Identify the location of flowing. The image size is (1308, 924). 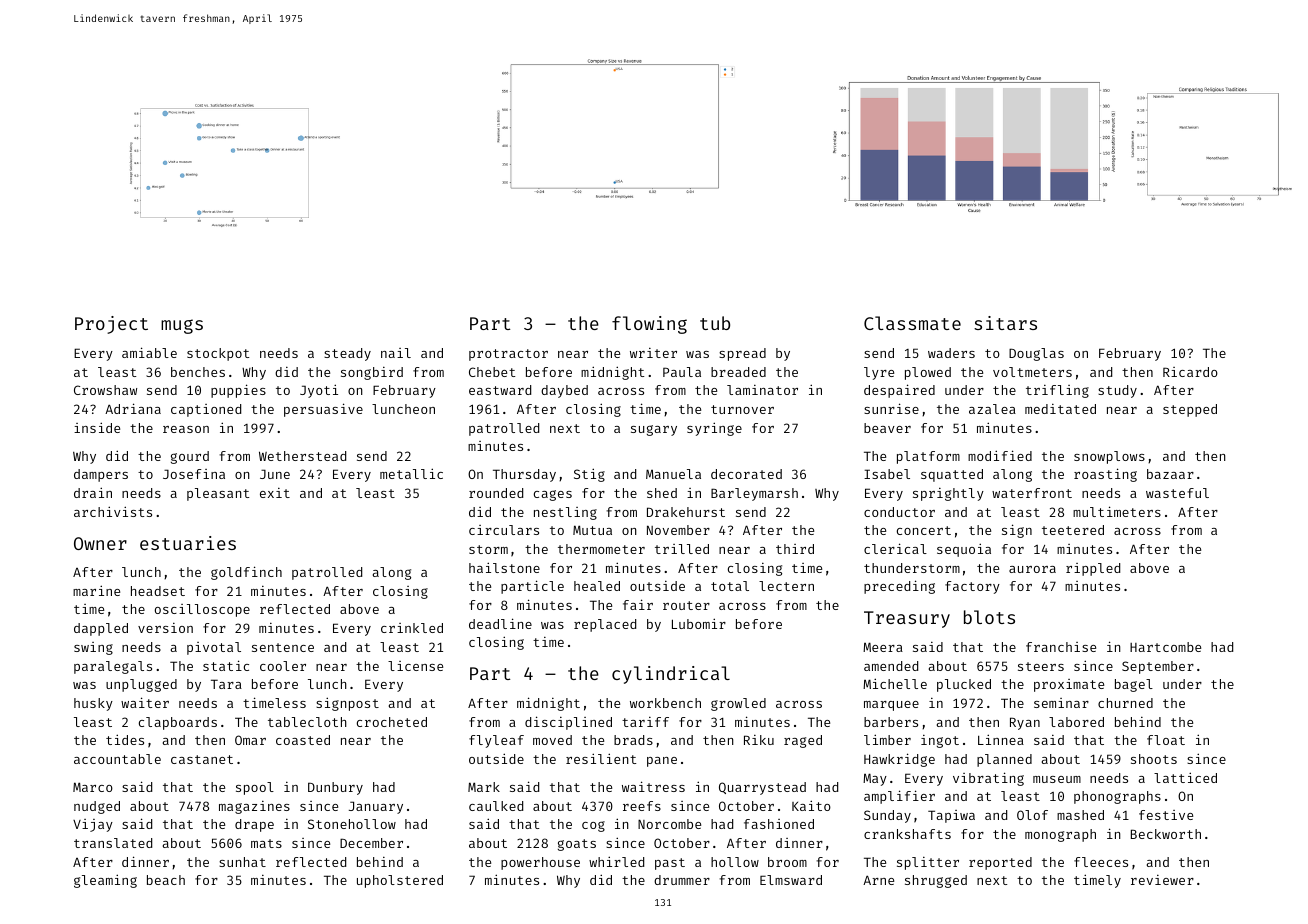
(649, 325).
